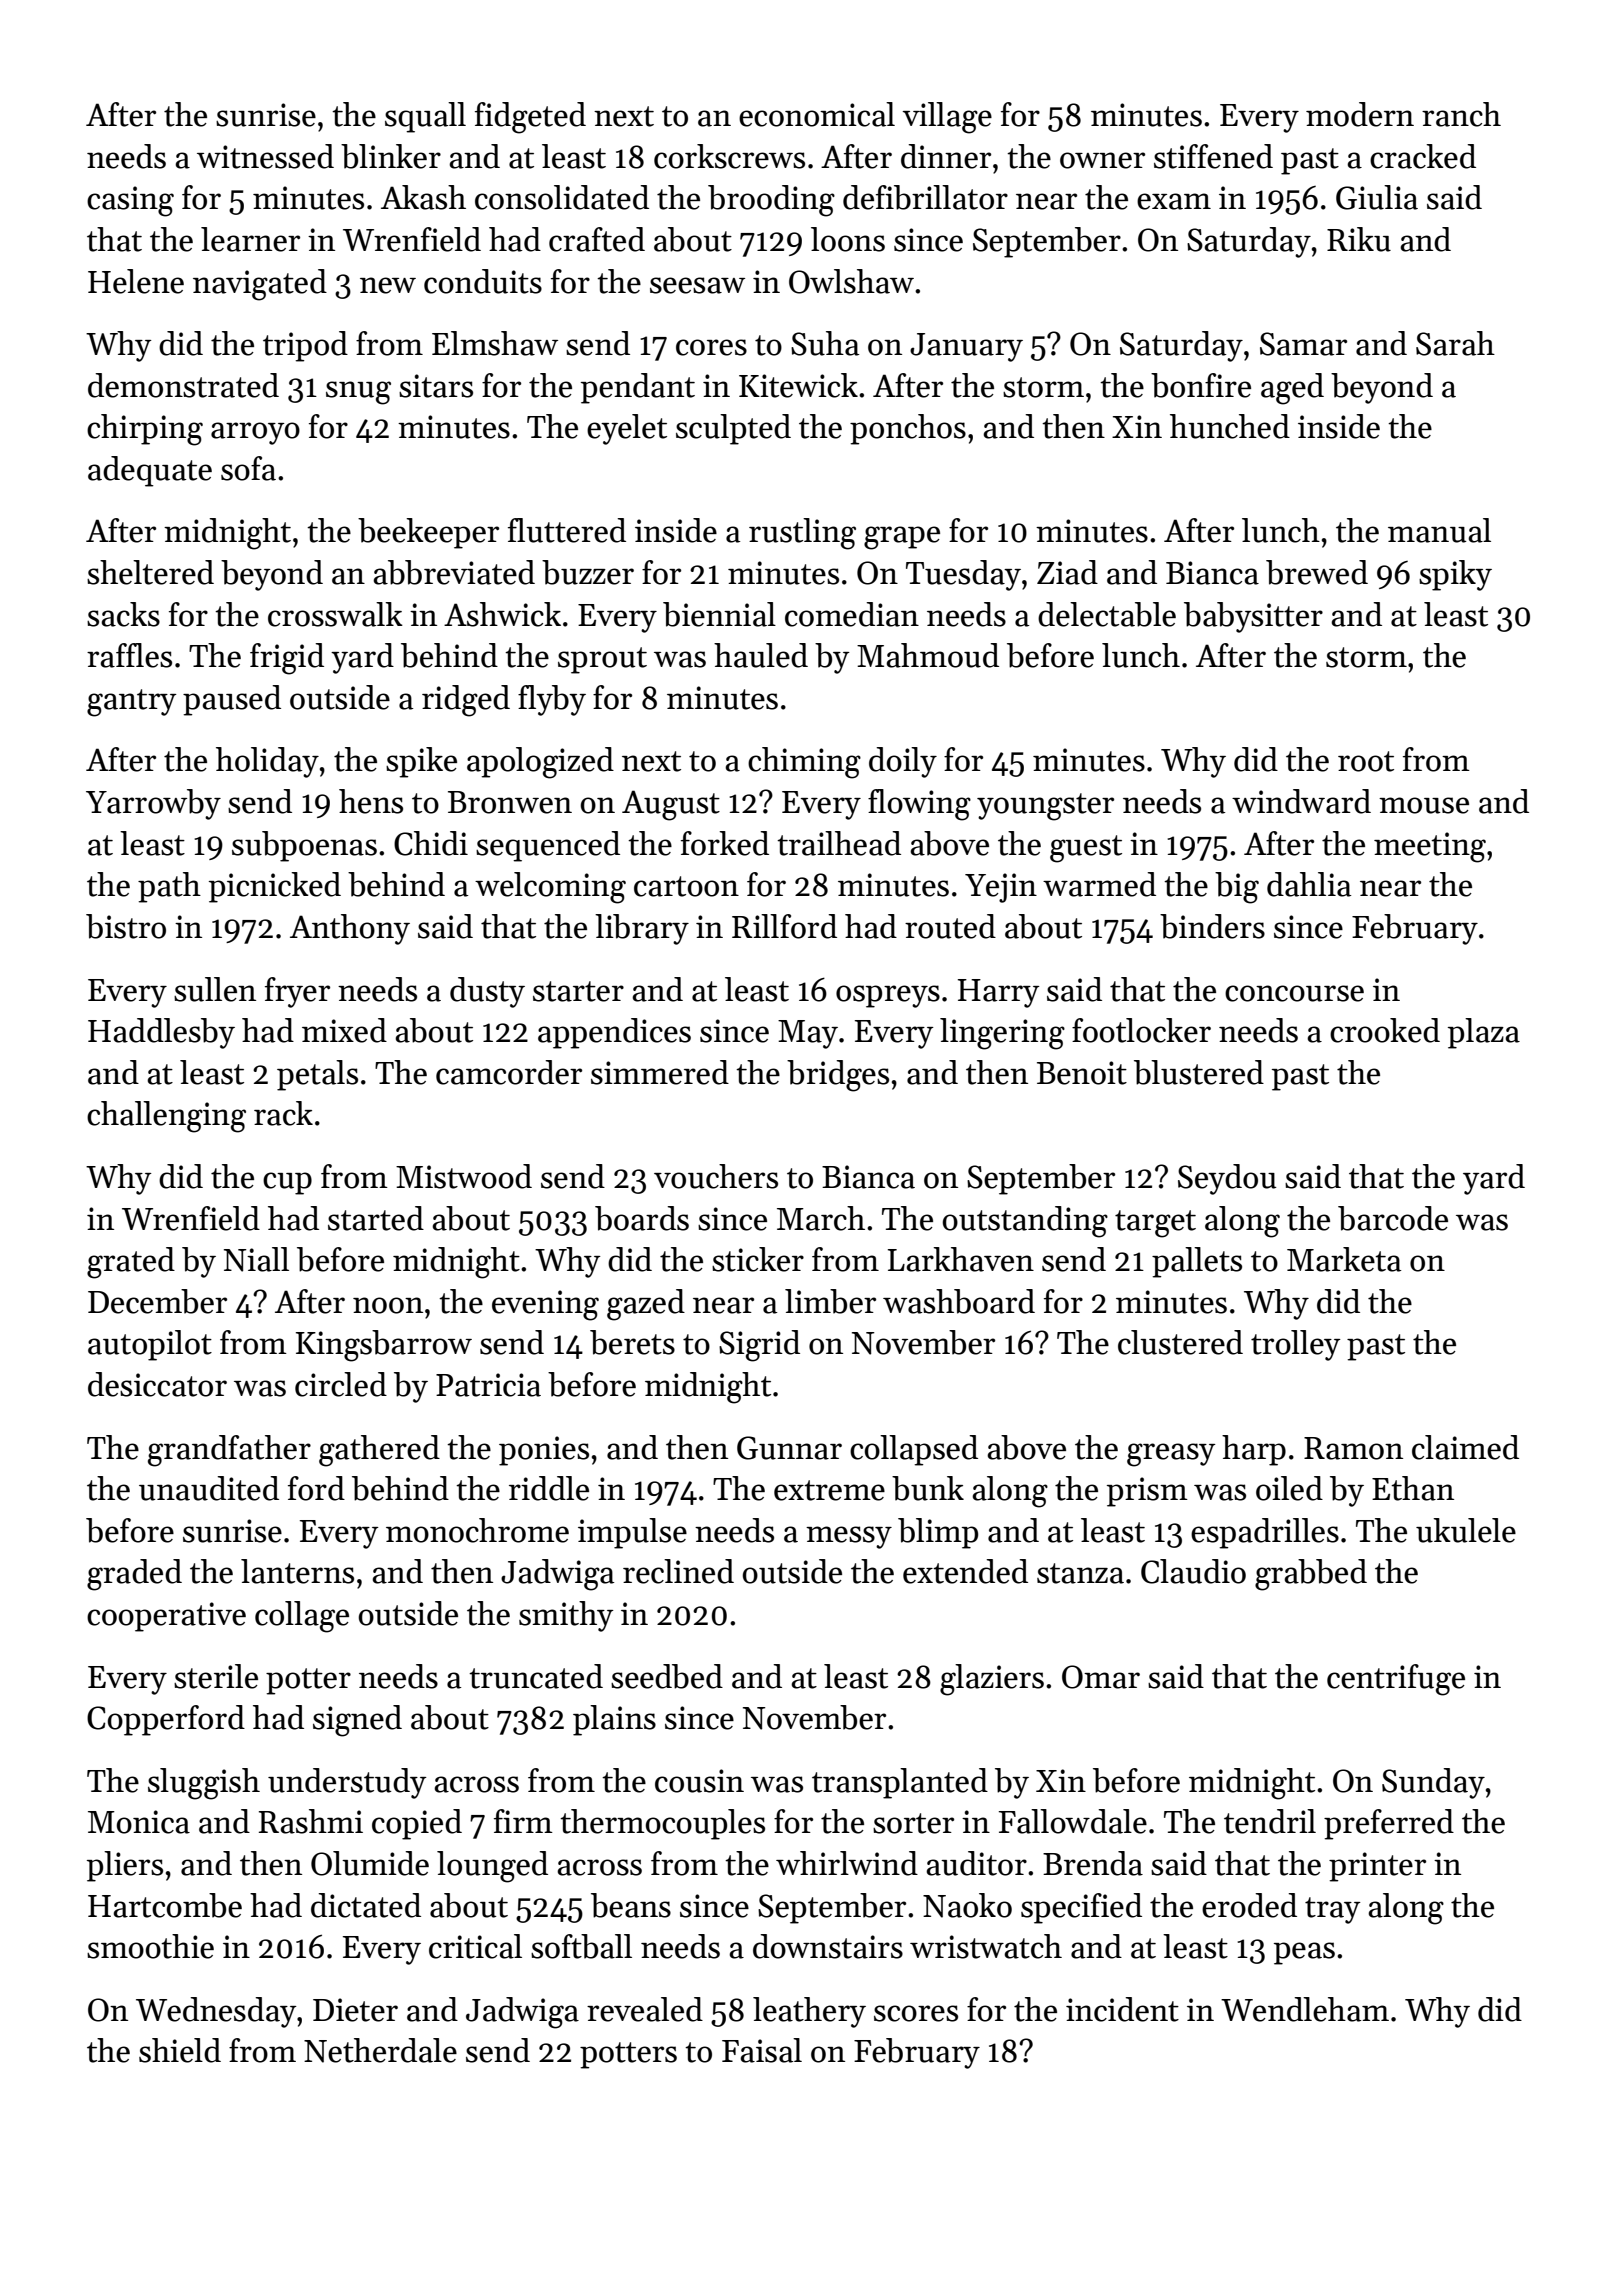 The image size is (1620, 2292). Describe the element at coordinates (1439, 530) in the screenshot. I see `manual` at that location.
